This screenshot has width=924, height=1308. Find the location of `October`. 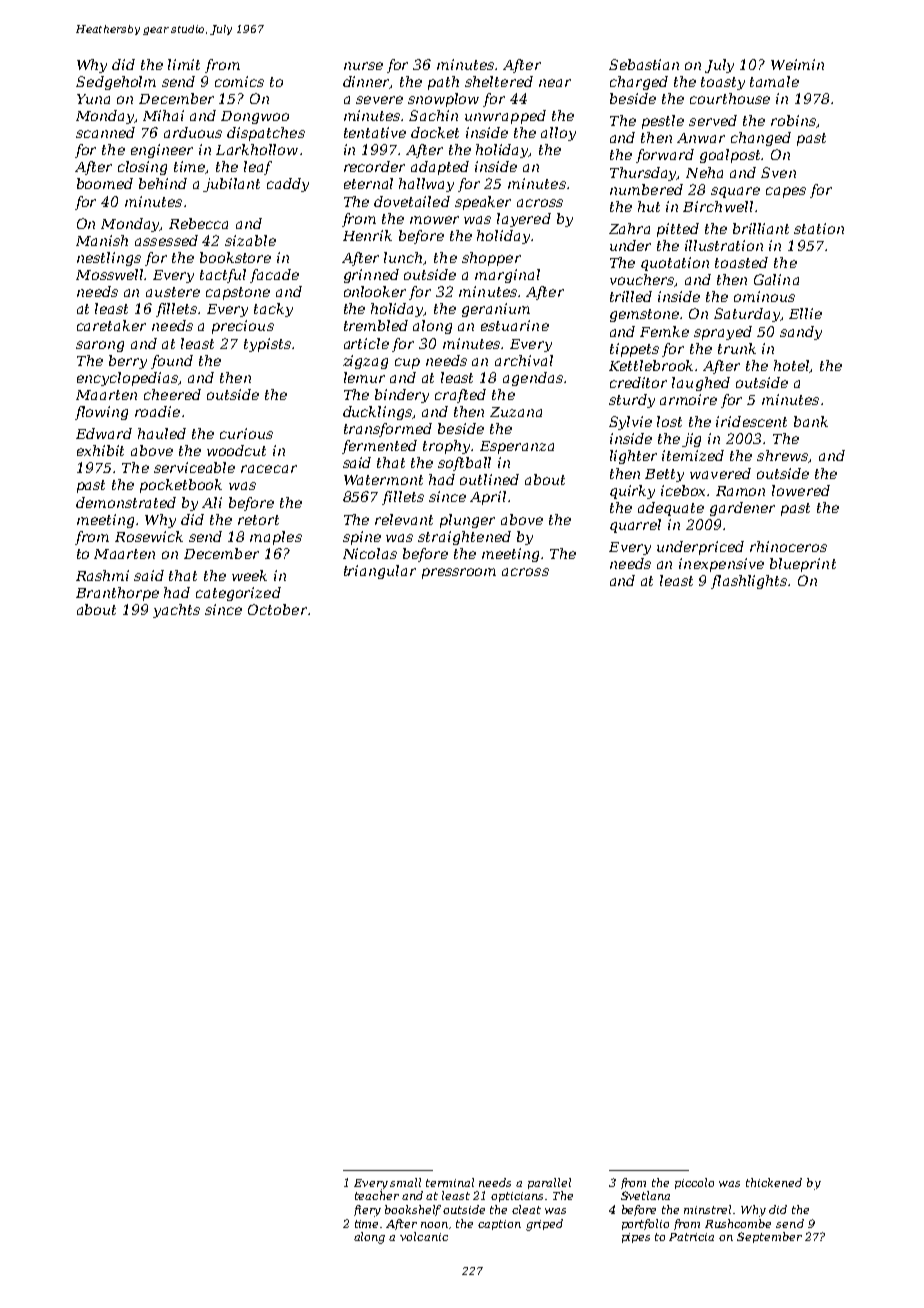

October is located at coordinates (277, 609).
